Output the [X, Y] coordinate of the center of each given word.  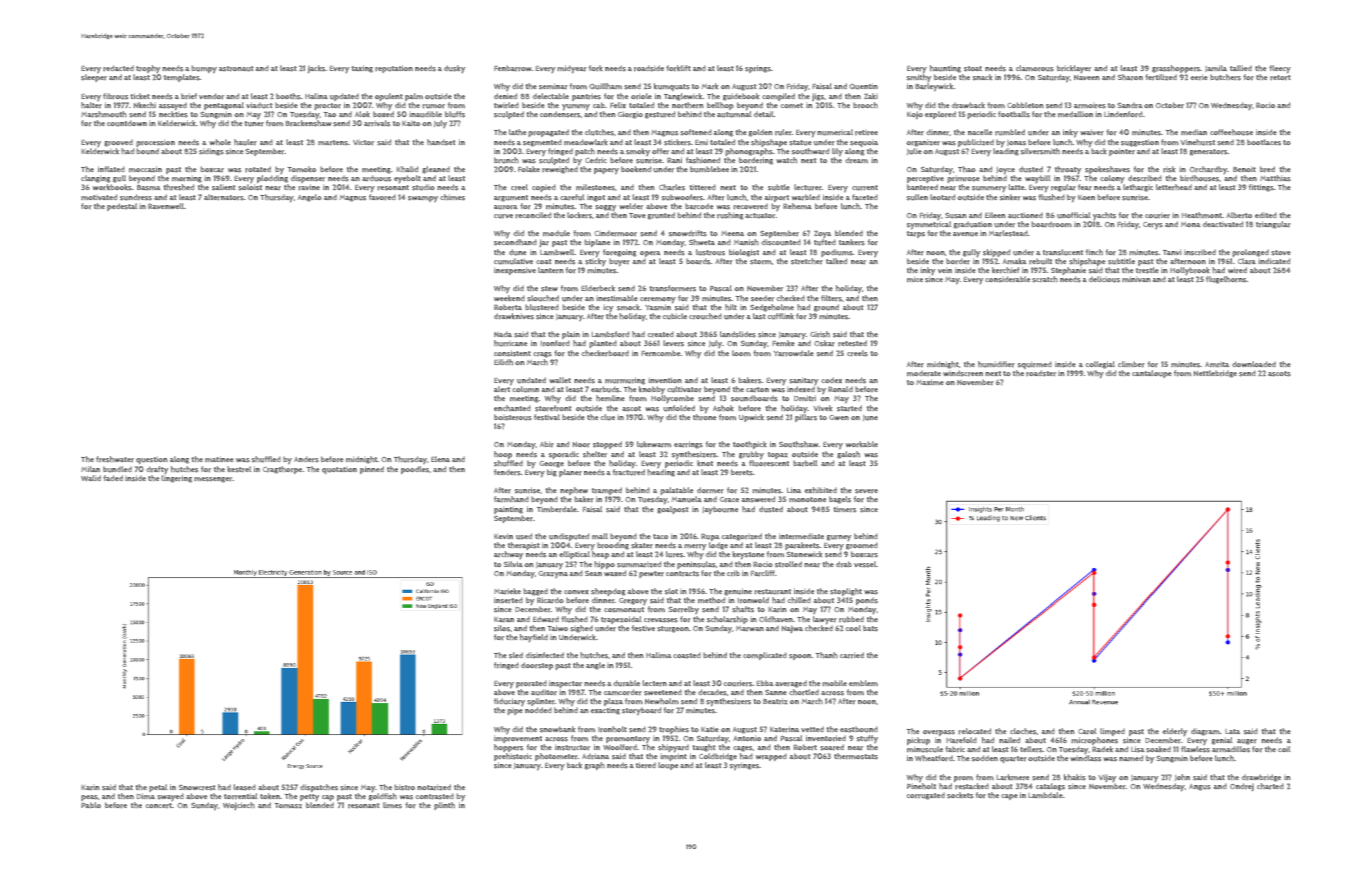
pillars [806, 418]
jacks [317, 69]
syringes [744, 766]
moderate [924, 373]
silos [502, 628]
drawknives [514, 316]
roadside [649, 68]
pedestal [122, 207]
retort [1280, 77]
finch [1094, 252]
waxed [615, 573]
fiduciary [509, 703]
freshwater [115, 459]
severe [866, 491]
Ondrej [1242, 787]
